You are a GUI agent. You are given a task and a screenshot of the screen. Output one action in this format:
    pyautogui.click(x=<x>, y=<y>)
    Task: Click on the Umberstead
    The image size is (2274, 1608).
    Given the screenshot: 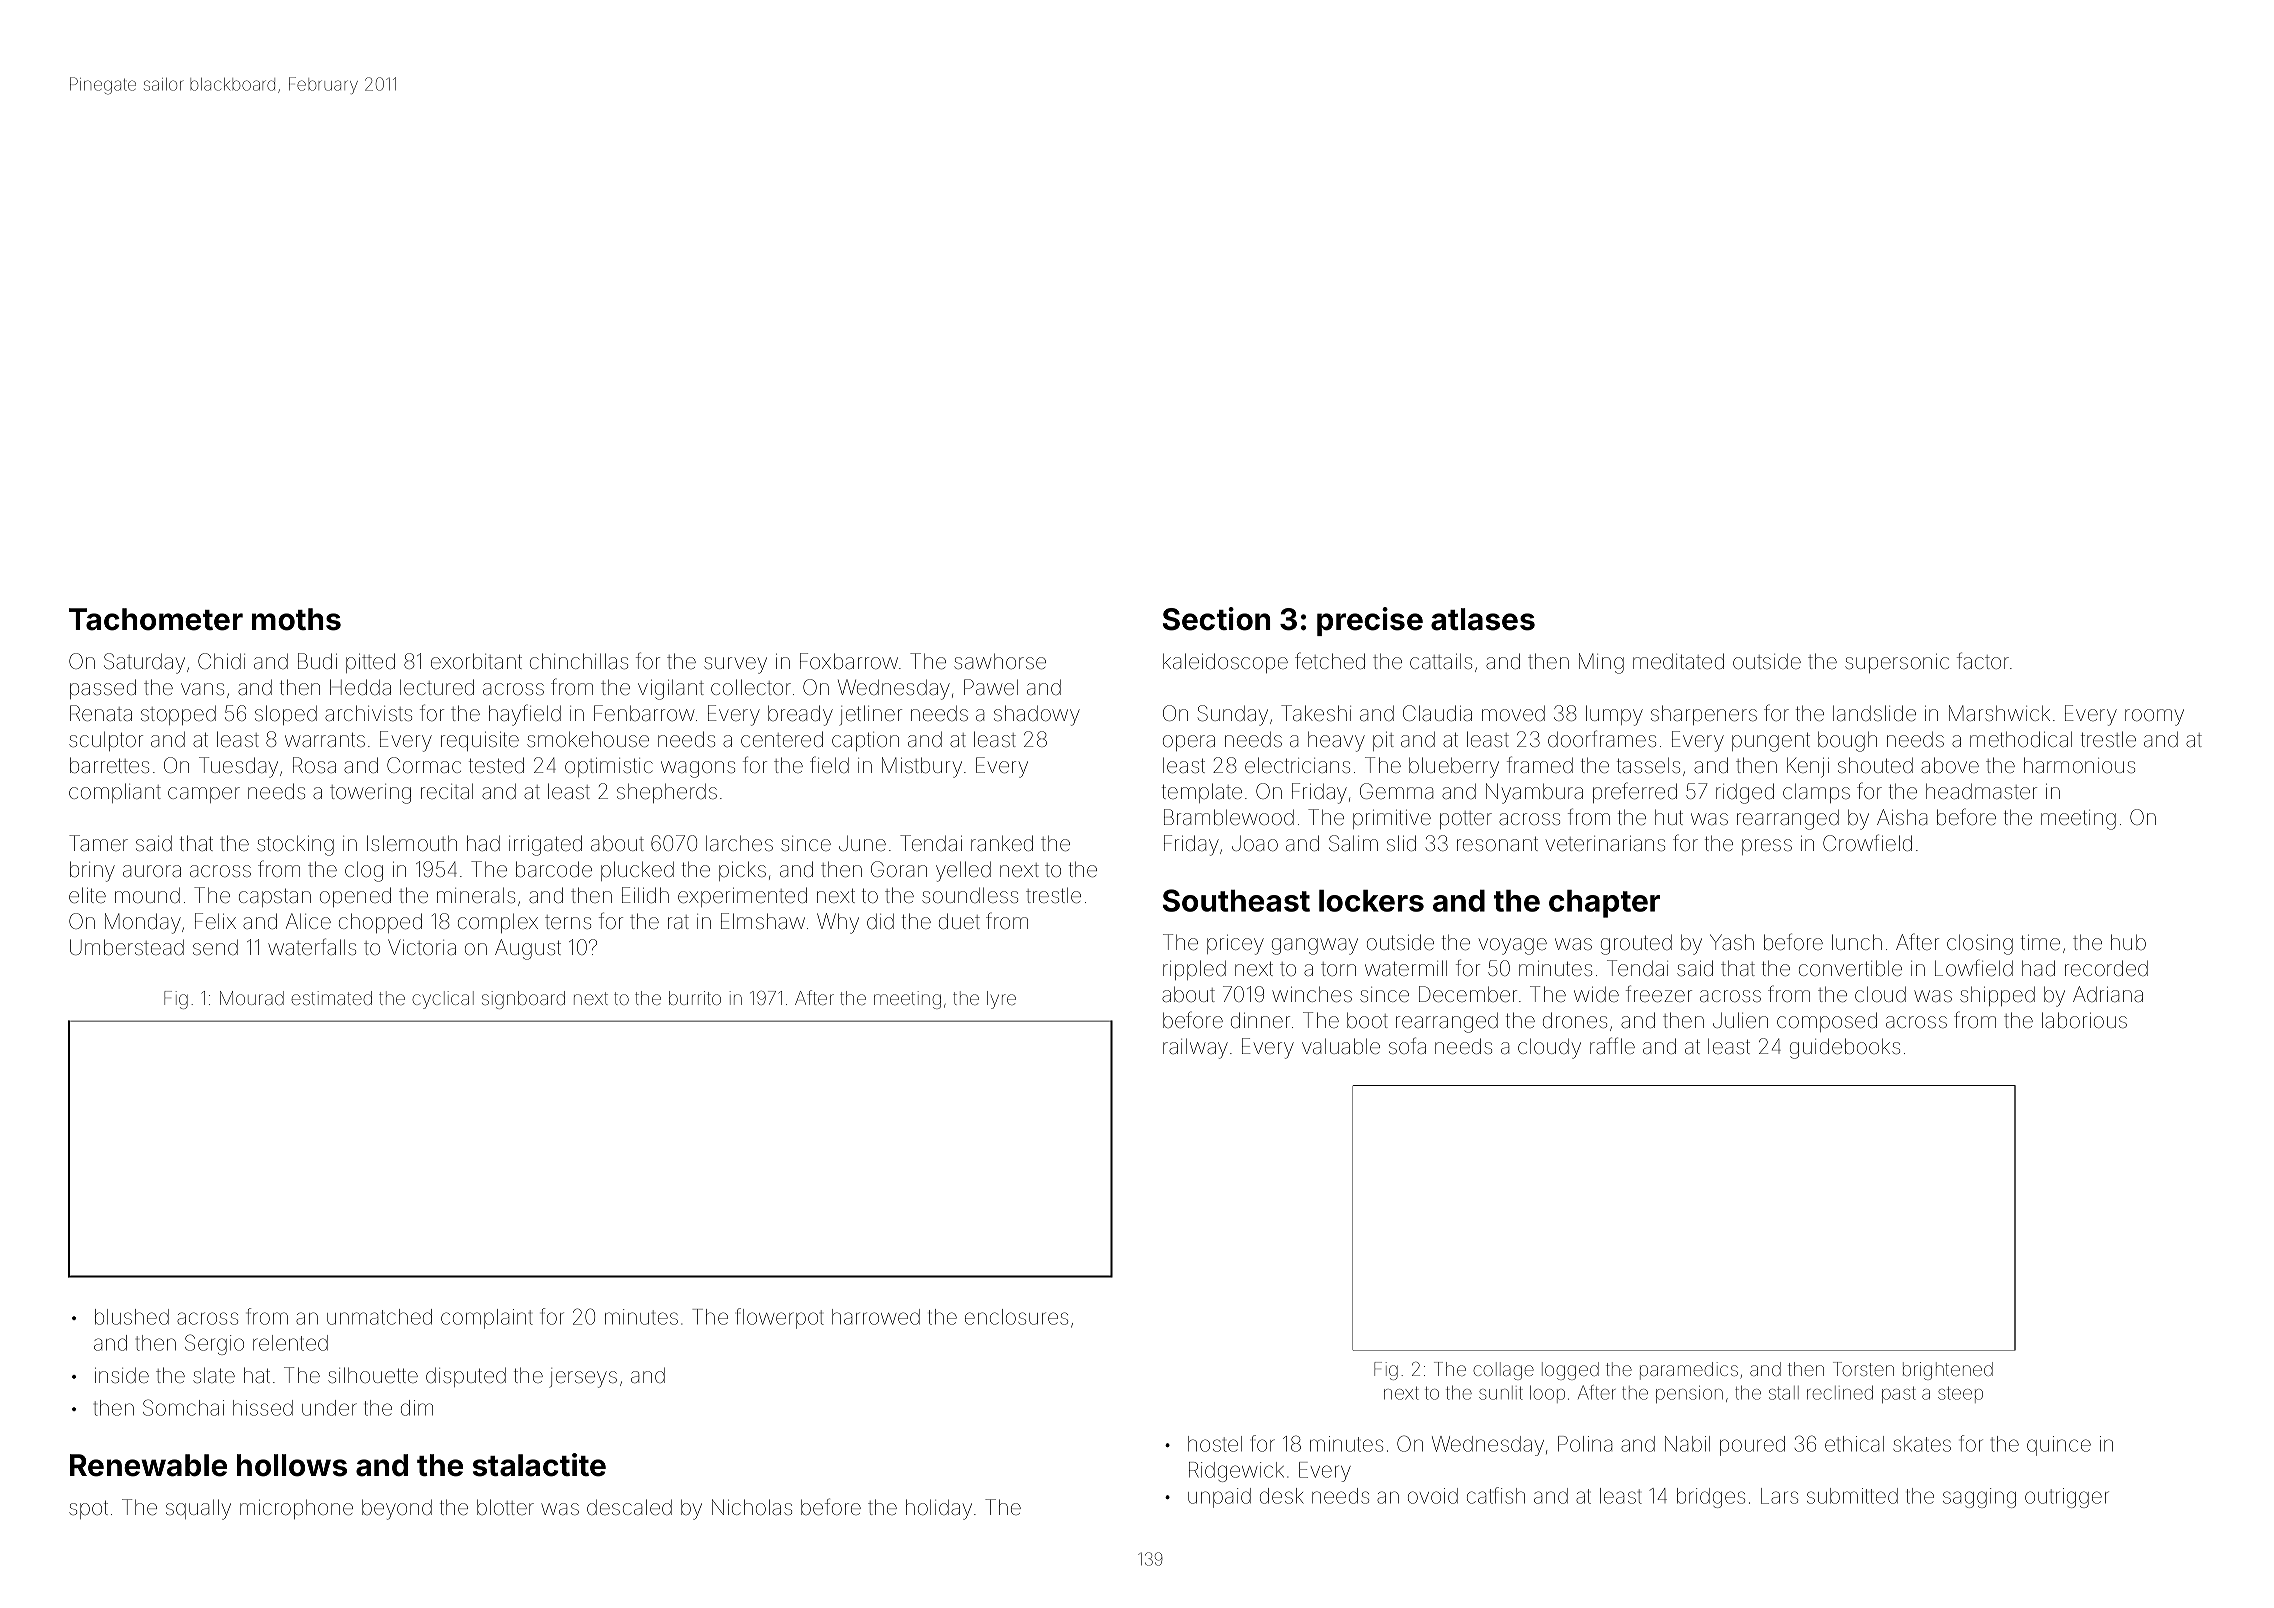 What is the action you would take?
    pyautogui.click(x=127, y=947)
